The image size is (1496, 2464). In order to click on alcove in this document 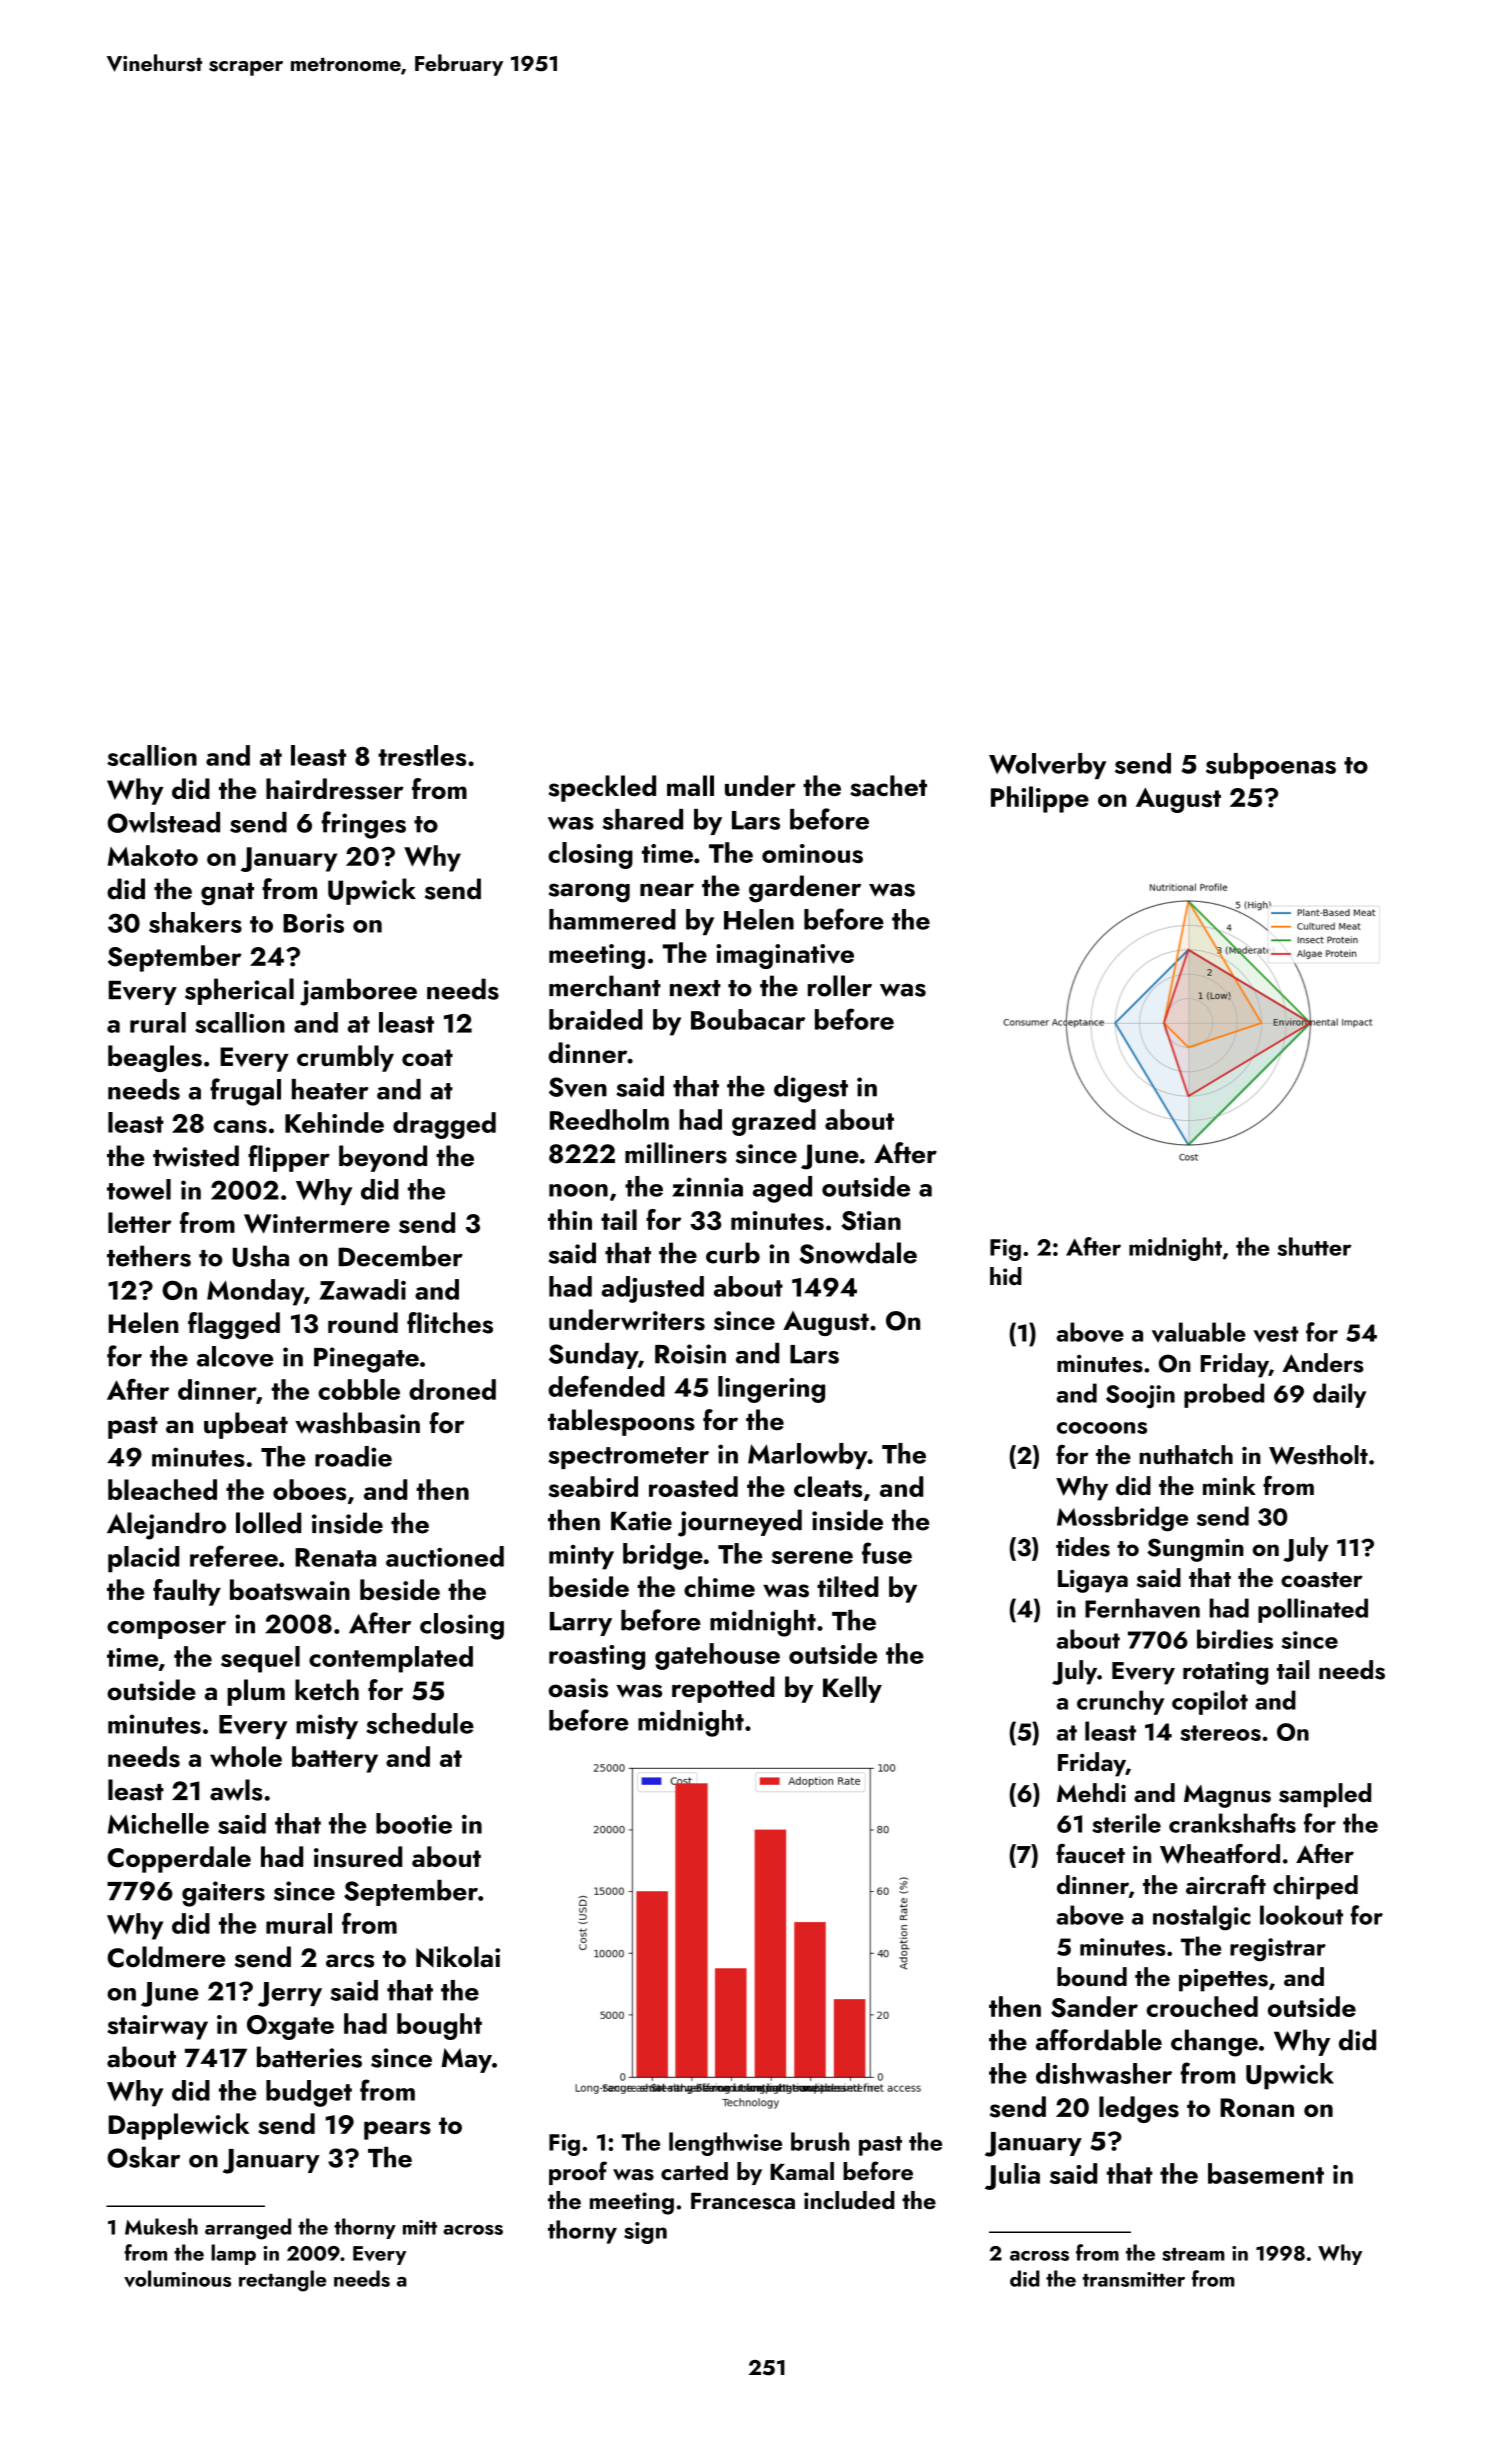, I will do `click(235, 1357)`.
